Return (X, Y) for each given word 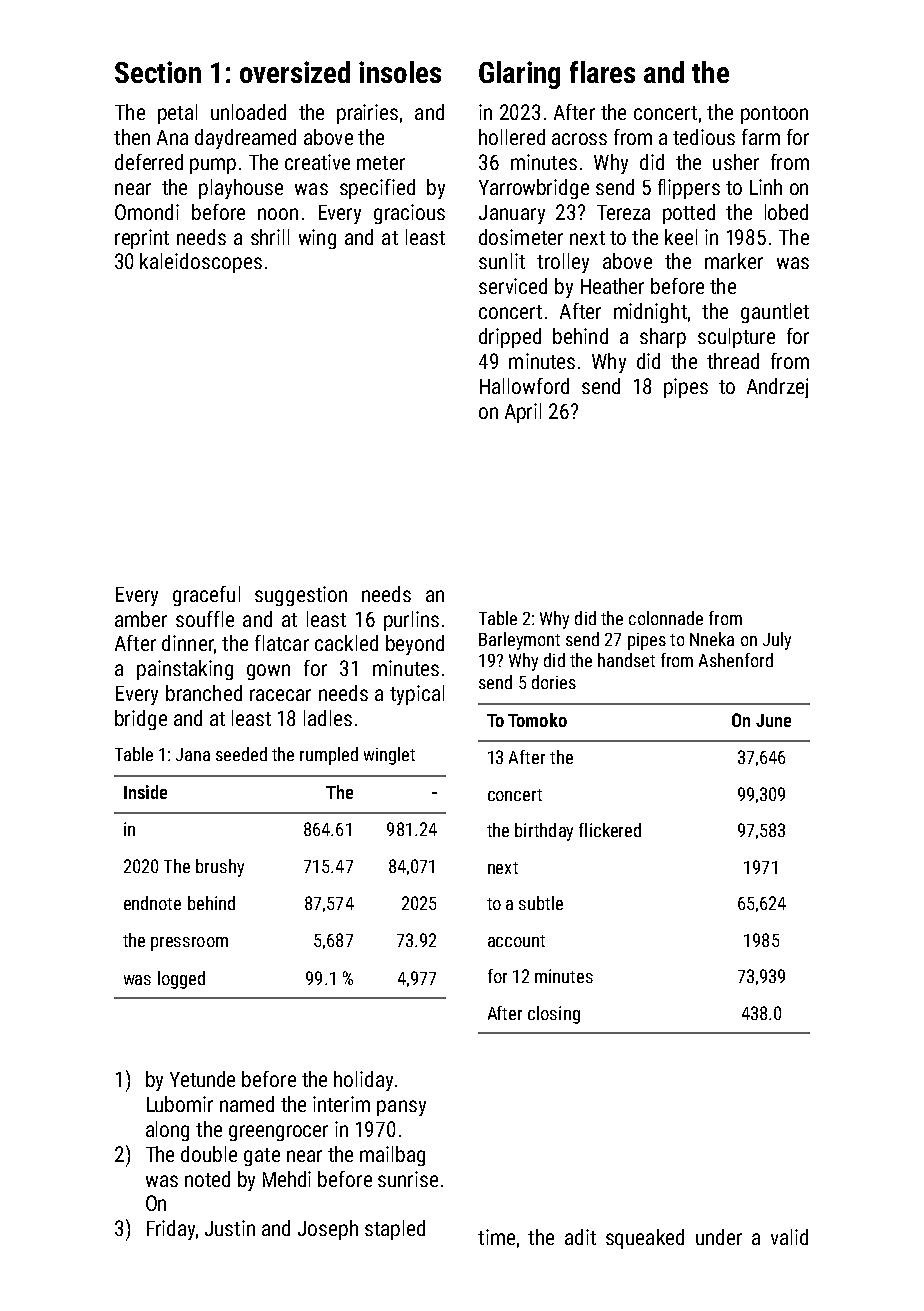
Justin (230, 1228)
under (719, 1237)
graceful (206, 596)
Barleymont (519, 641)
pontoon (774, 115)
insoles (400, 72)
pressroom (189, 944)
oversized (295, 72)
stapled (395, 1230)
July (777, 641)
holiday (363, 1081)
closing (554, 1015)
